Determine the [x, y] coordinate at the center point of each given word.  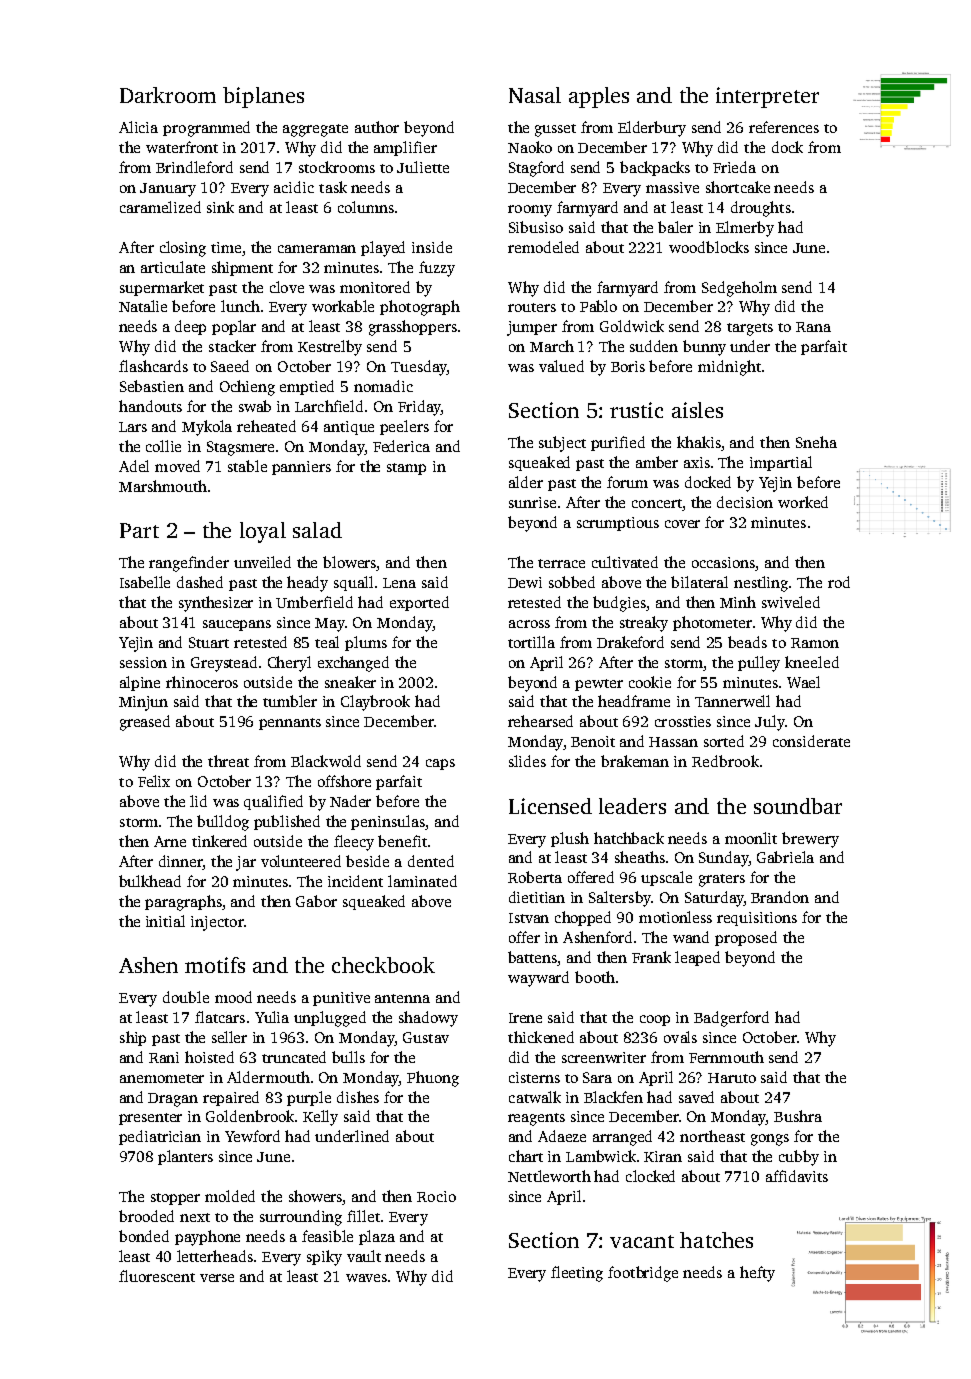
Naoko [530, 147]
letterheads [215, 1256]
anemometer [162, 1078]
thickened [541, 1037]
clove [287, 287]
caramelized [160, 207]
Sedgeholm [739, 289]
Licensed [550, 806]
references [784, 127]
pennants [290, 724]
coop [655, 1020]
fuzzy [437, 269]
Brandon [780, 897]
